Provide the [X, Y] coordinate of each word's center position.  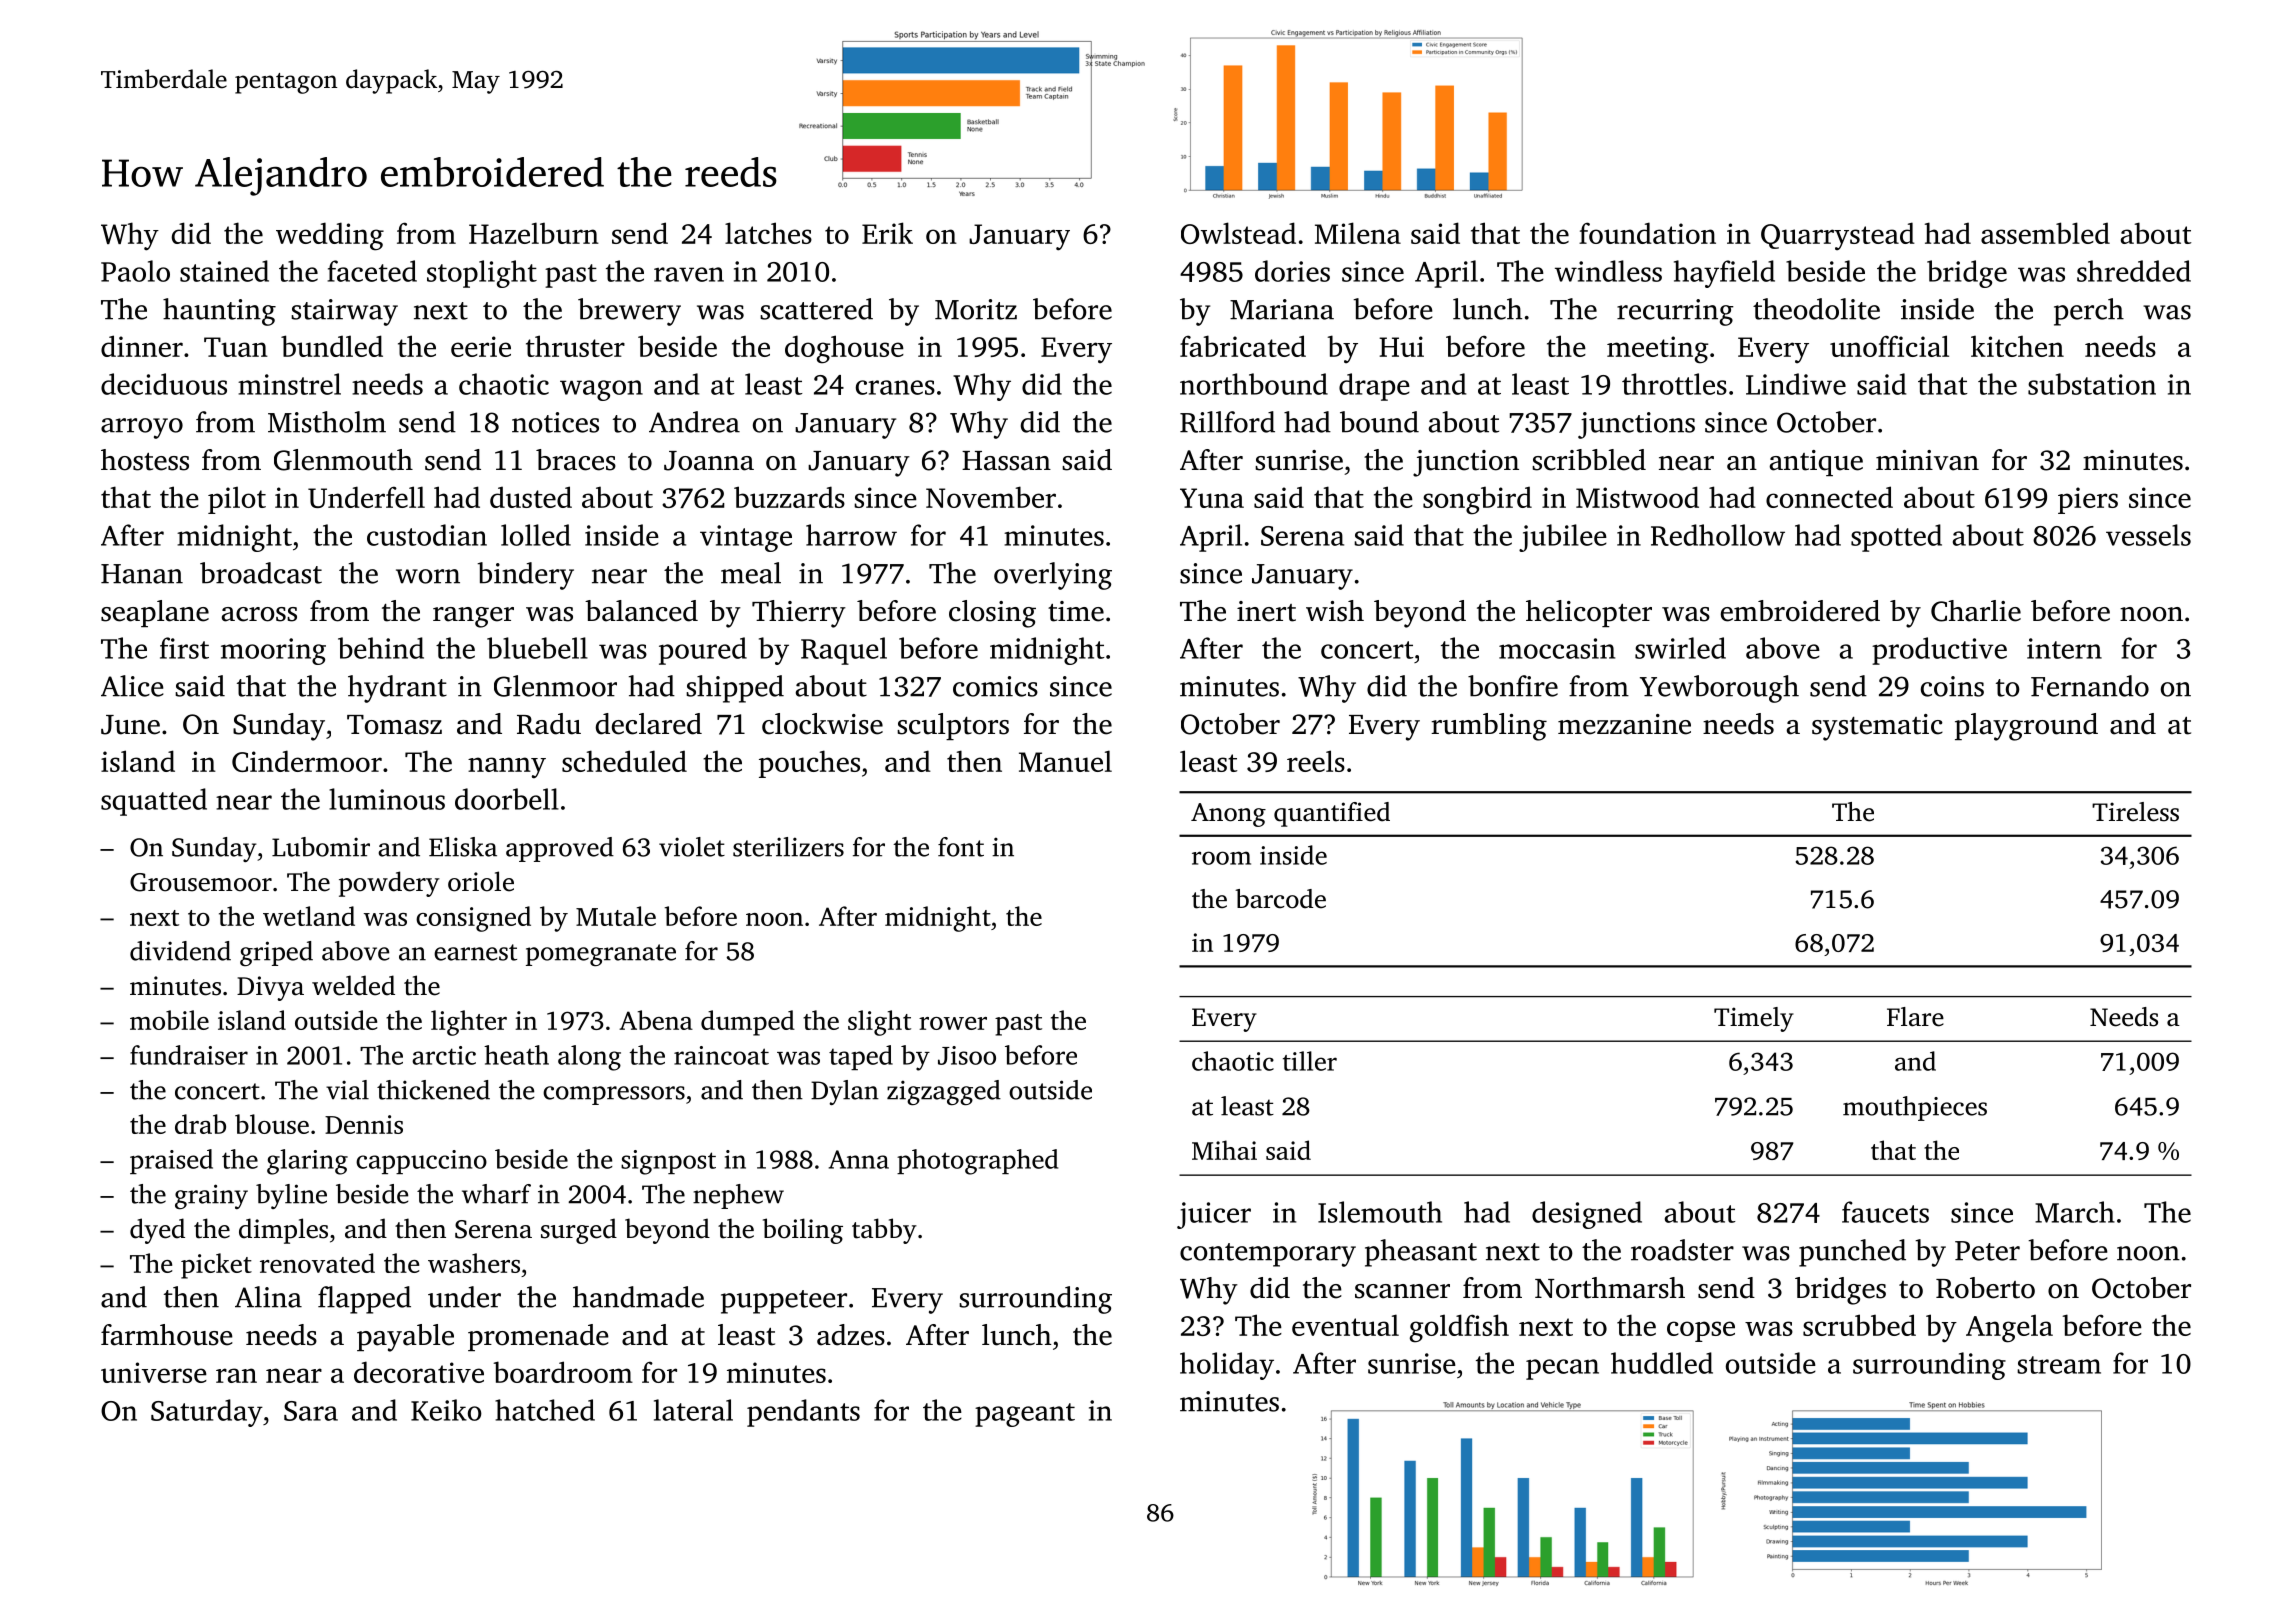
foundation [1647, 233]
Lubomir [321, 847]
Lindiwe [1796, 384]
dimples [283, 1231]
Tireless [2135, 812]
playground [2026, 727]
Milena [1358, 233]
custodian [427, 535]
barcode [1280, 899]
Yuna [1212, 498]
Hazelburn [534, 233]
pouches [809, 764]
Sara [311, 1411]
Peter [1987, 1251]
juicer [1214, 1215]
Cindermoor [307, 761]
